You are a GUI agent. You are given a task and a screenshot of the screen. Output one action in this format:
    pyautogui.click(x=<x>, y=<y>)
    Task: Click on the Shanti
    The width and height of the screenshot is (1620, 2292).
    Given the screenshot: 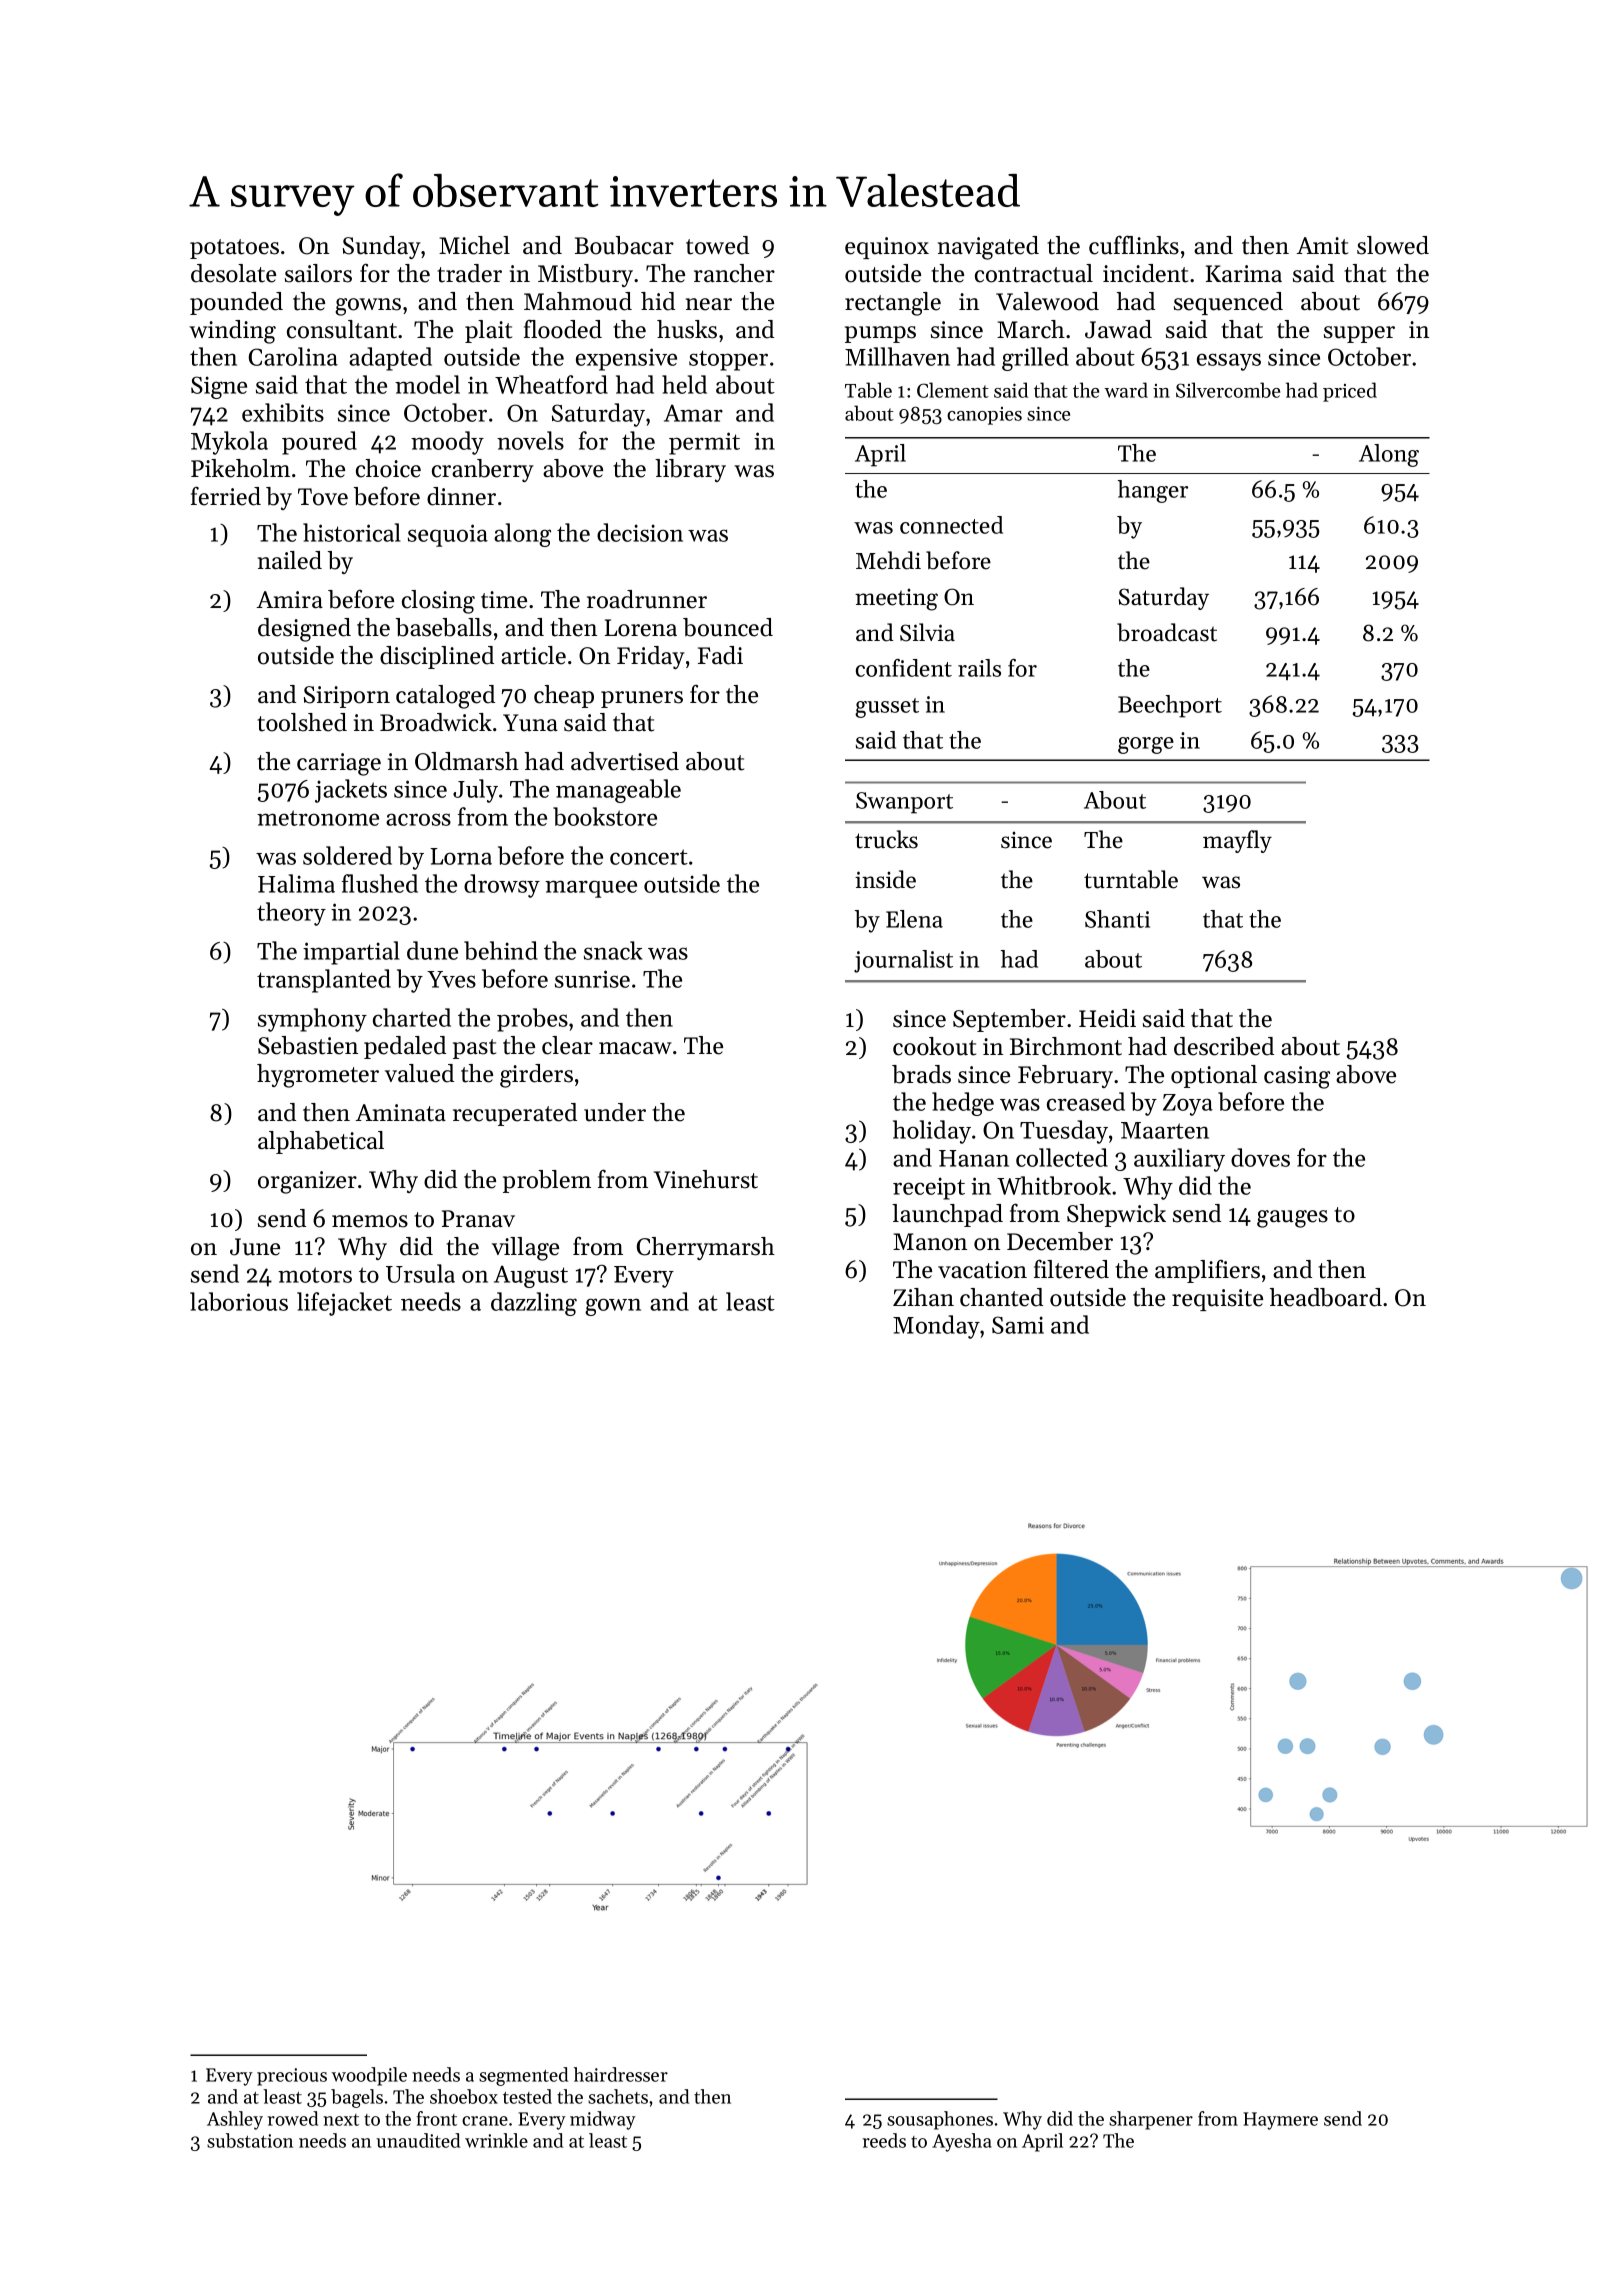 What is the action you would take?
    pyautogui.click(x=1117, y=919)
